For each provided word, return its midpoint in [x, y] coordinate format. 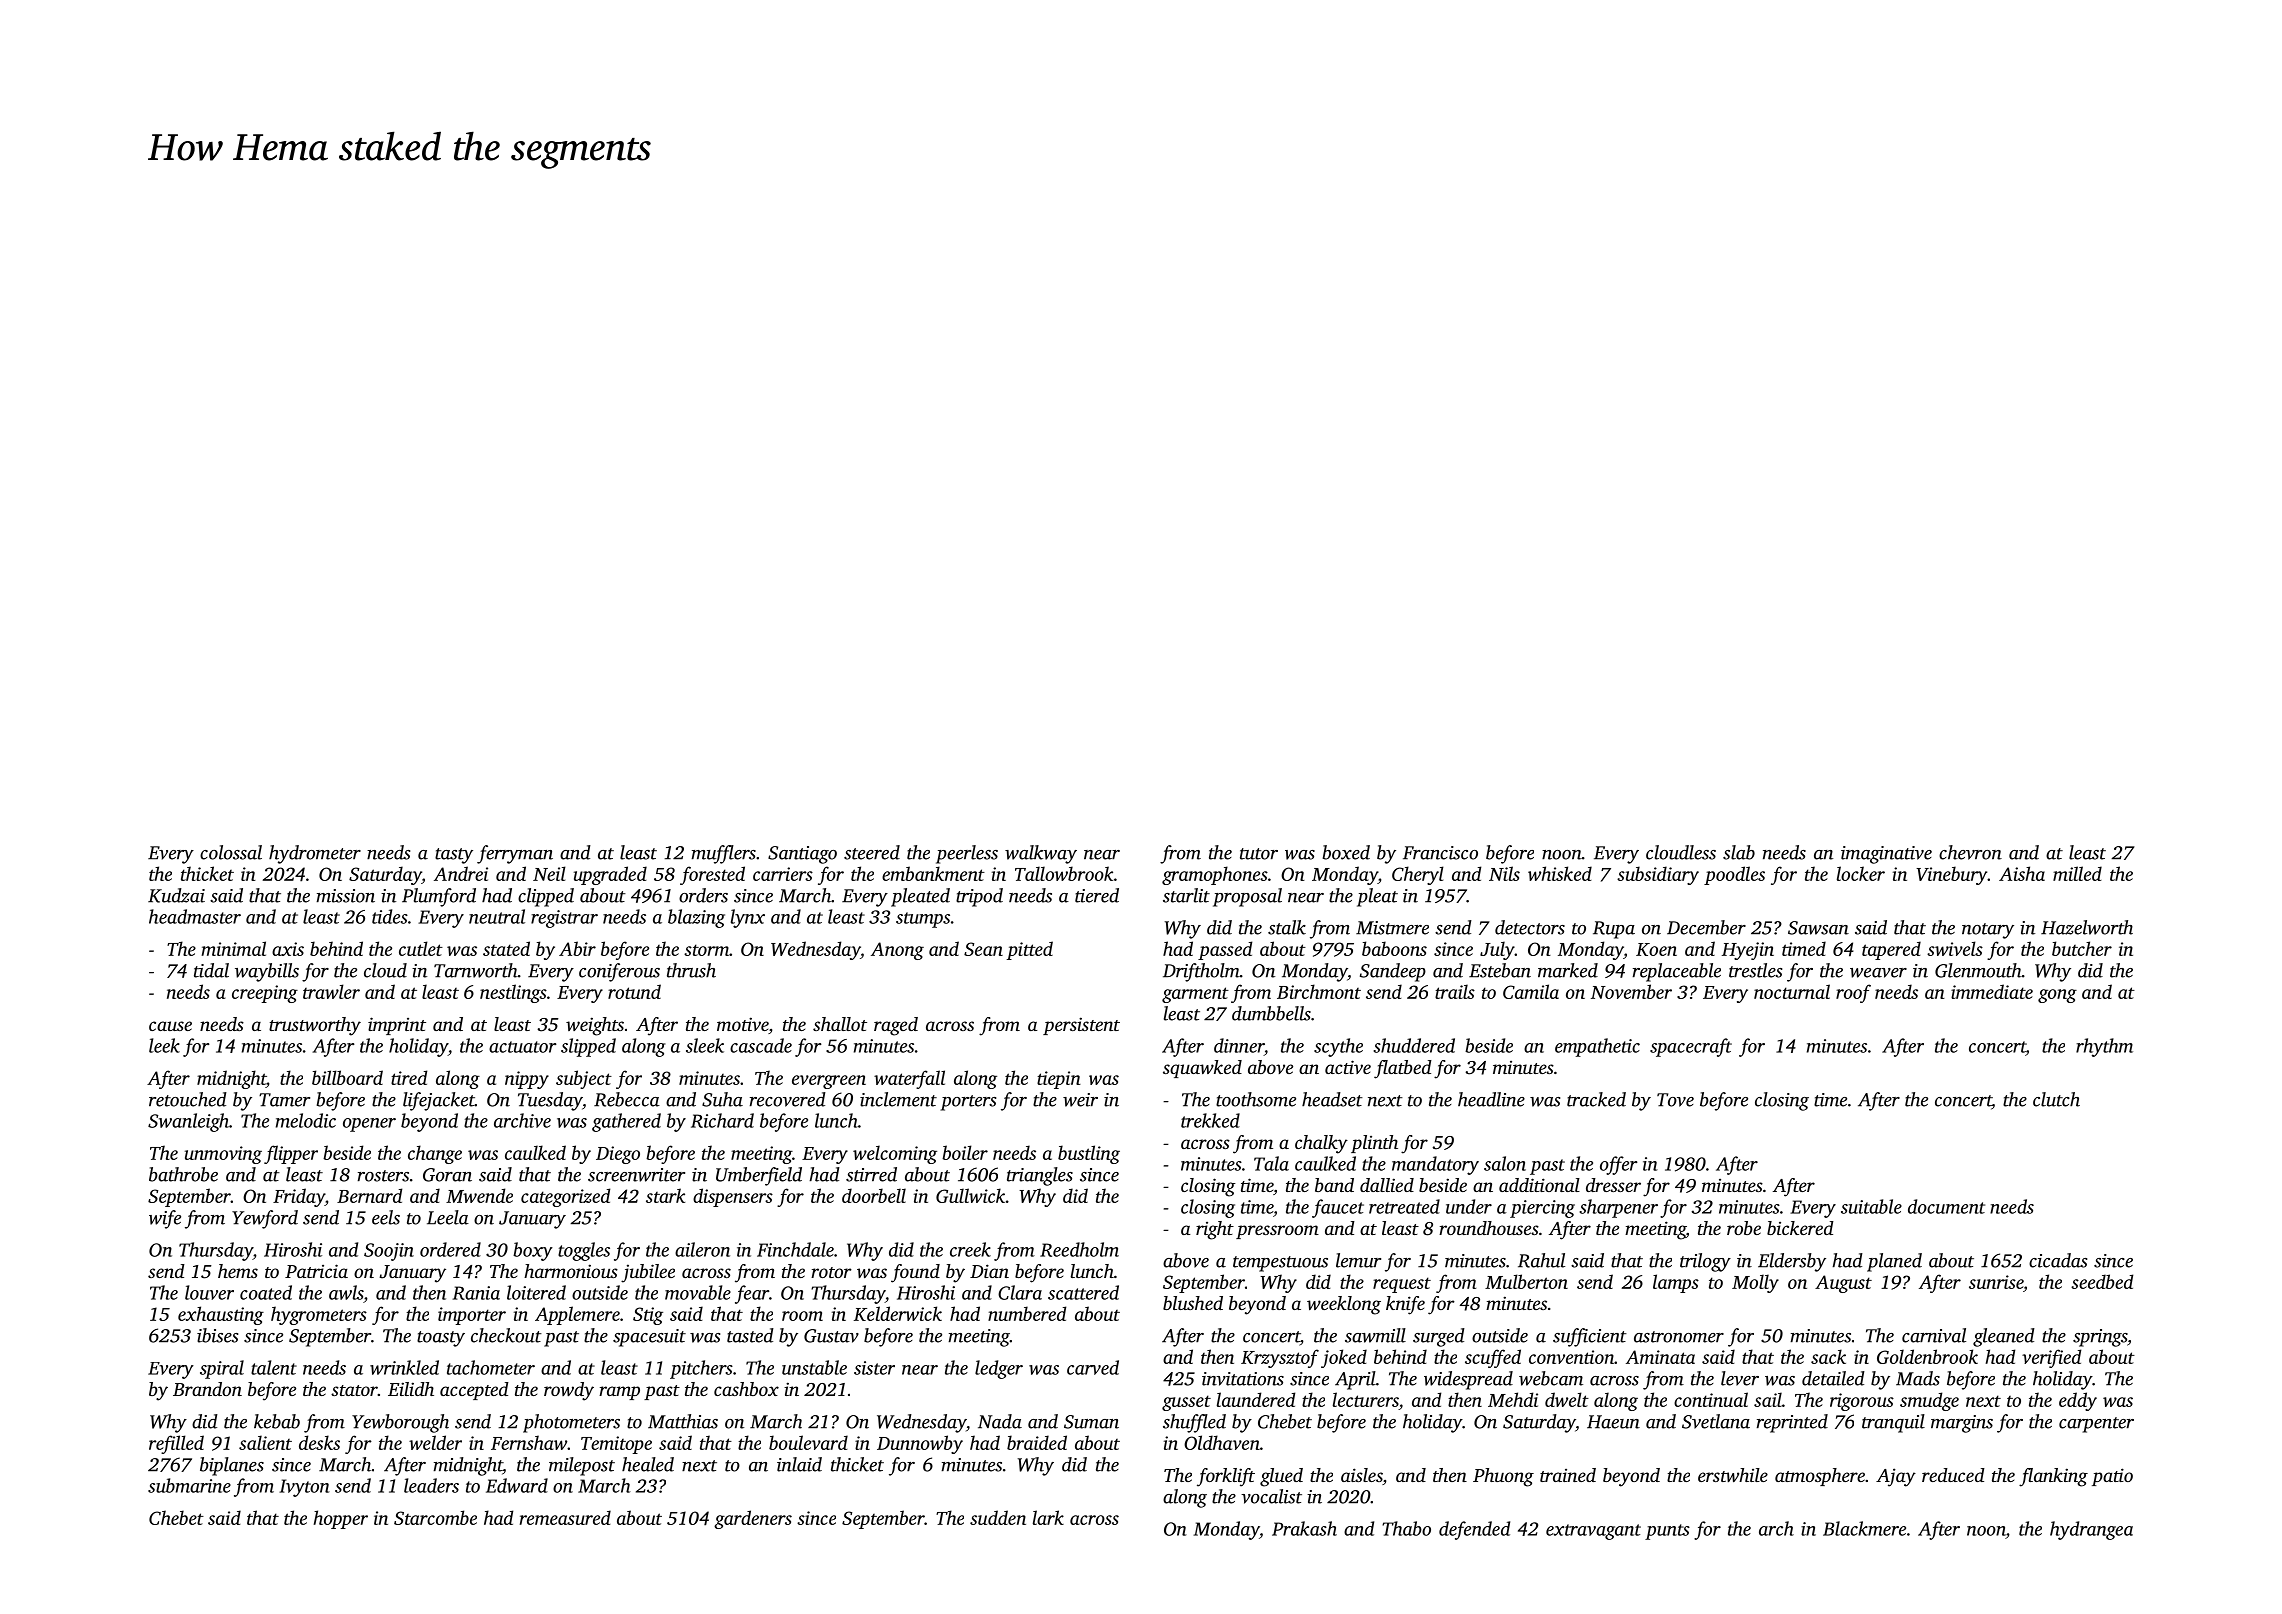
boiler [965, 1152]
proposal [1247, 897]
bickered [1800, 1228]
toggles [584, 1251]
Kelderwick [898, 1313]
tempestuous [1280, 1264]
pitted [1029, 950]
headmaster [195, 916]
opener [369, 1125]
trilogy [1705, 1262]
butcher [2082, 948]
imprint [397, 1026]
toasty [441, 1339]
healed [648, 1464]
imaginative [1886, 855]
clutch [2056, 1099]
